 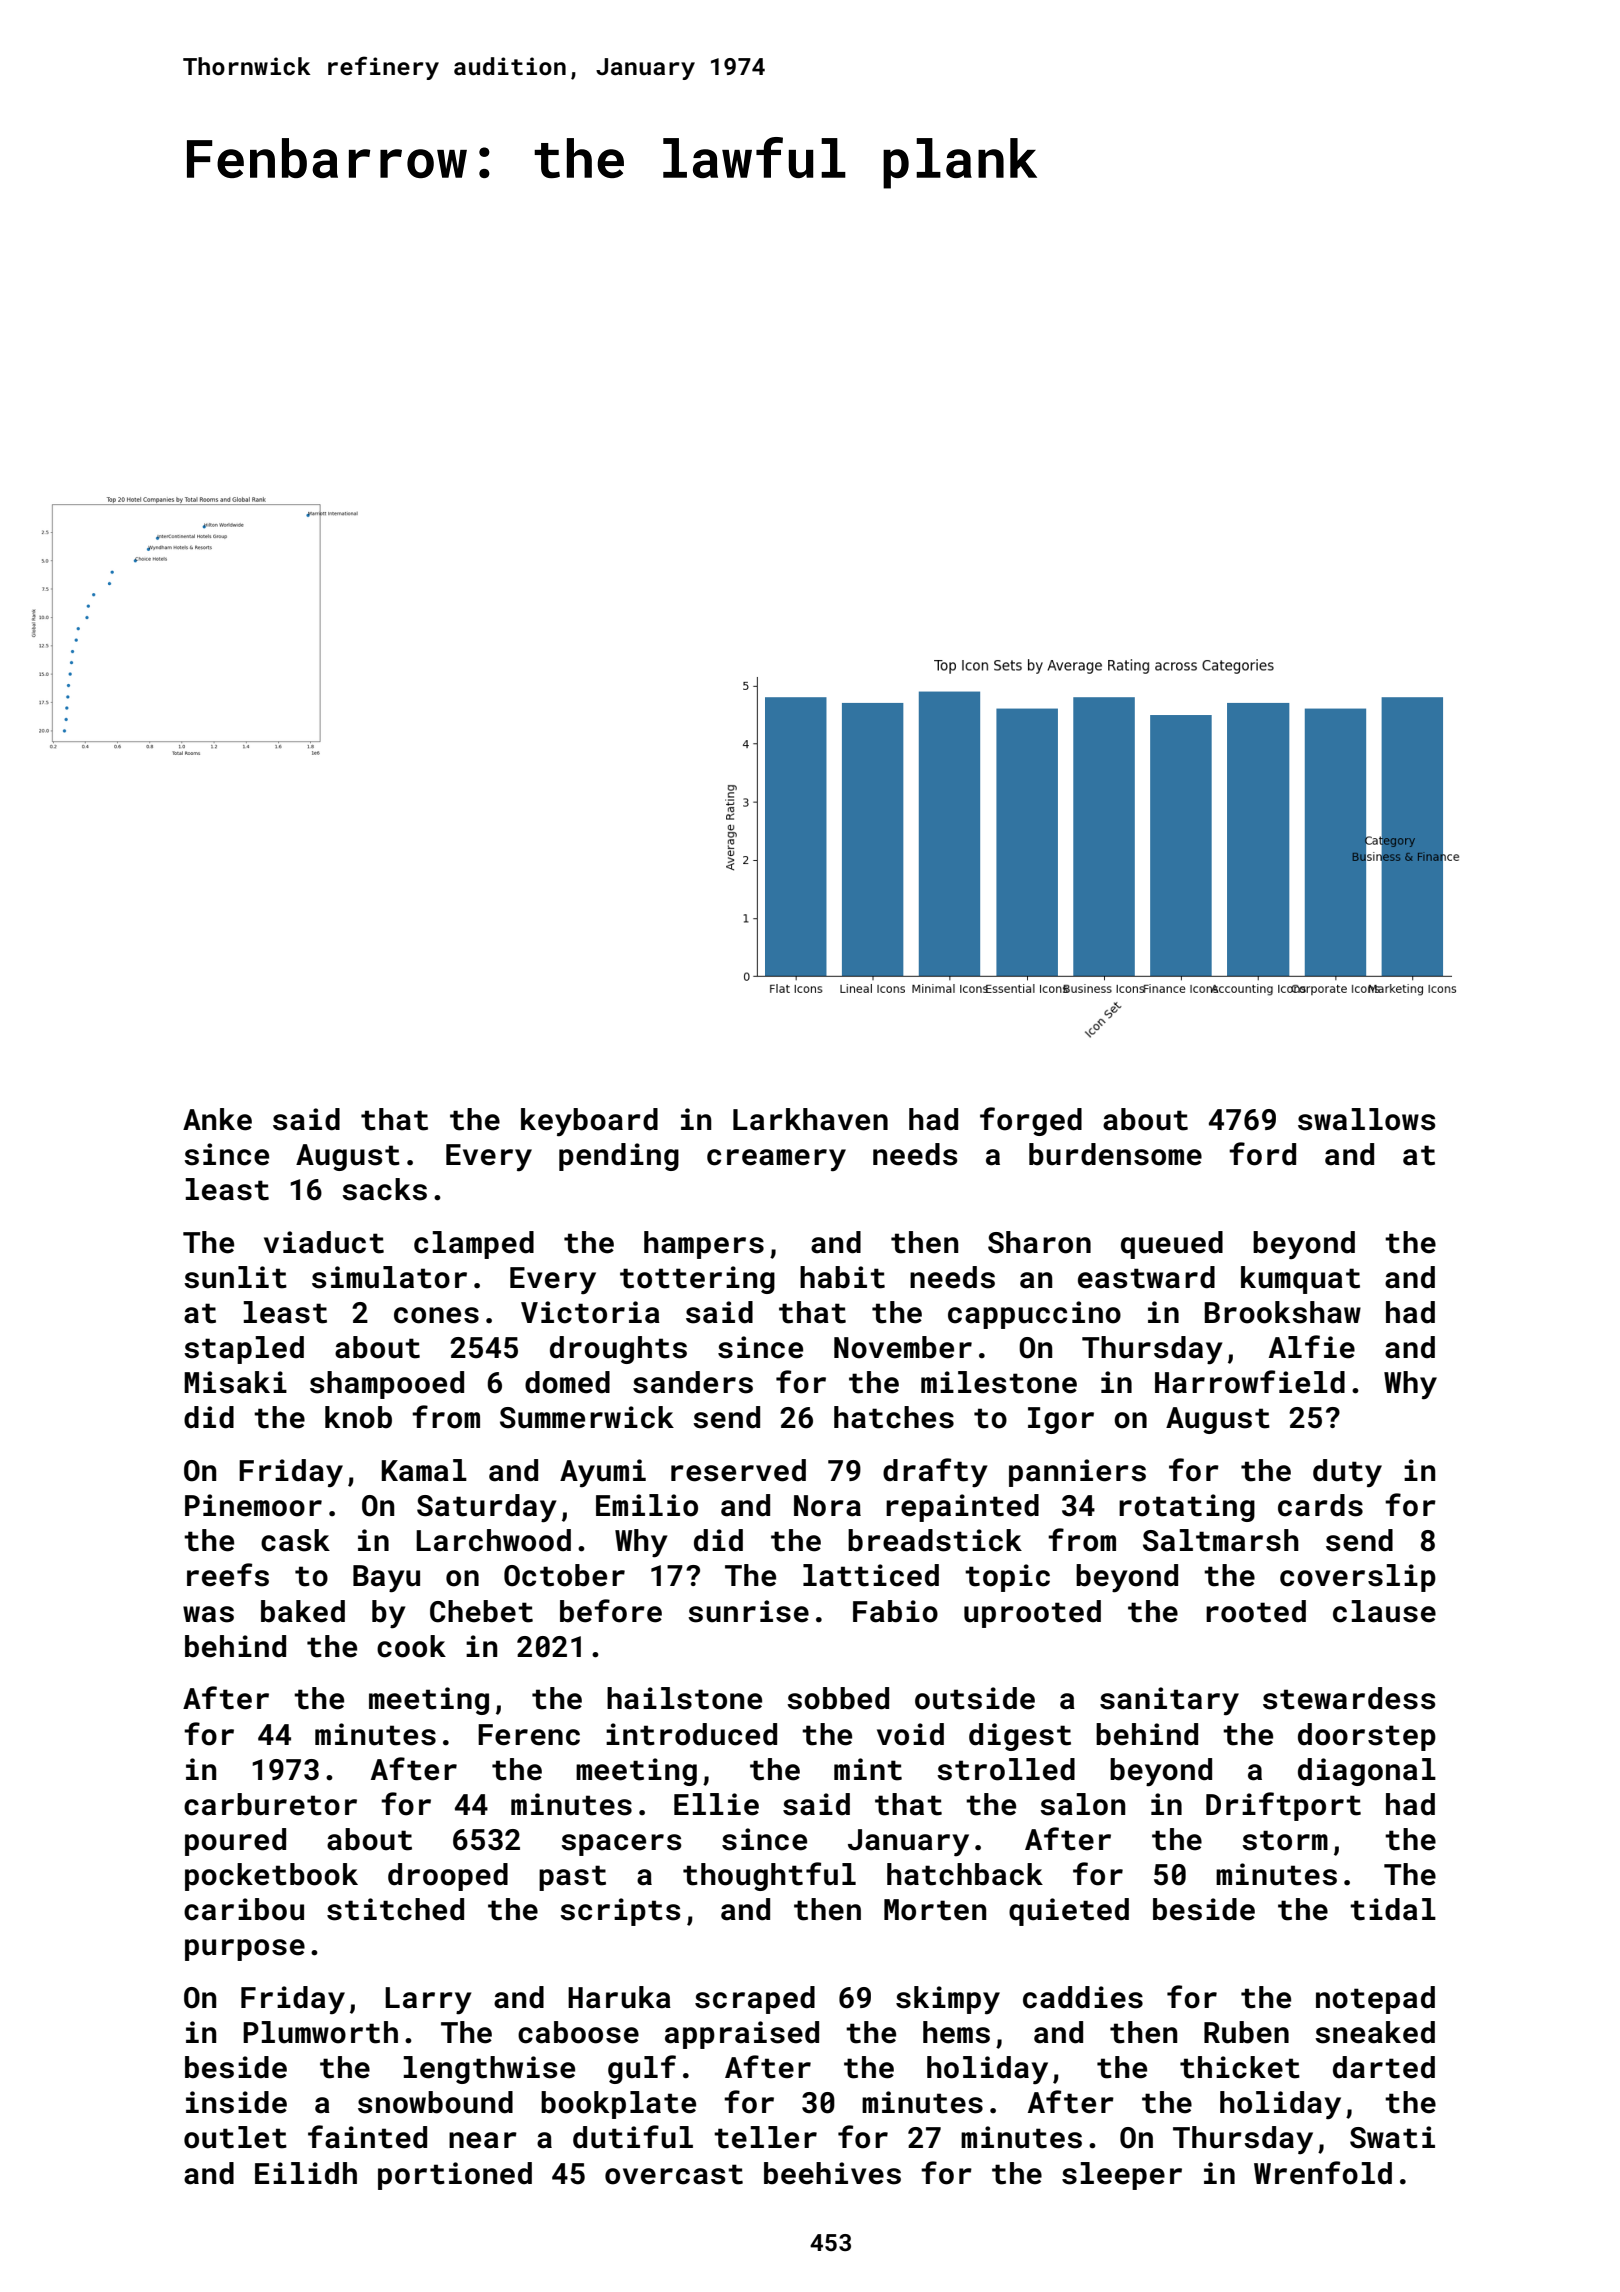 What do you see at coordinates (1061, 1420) in the screenshot?
I see `Igor` at bounding box center [1061, 1420].
